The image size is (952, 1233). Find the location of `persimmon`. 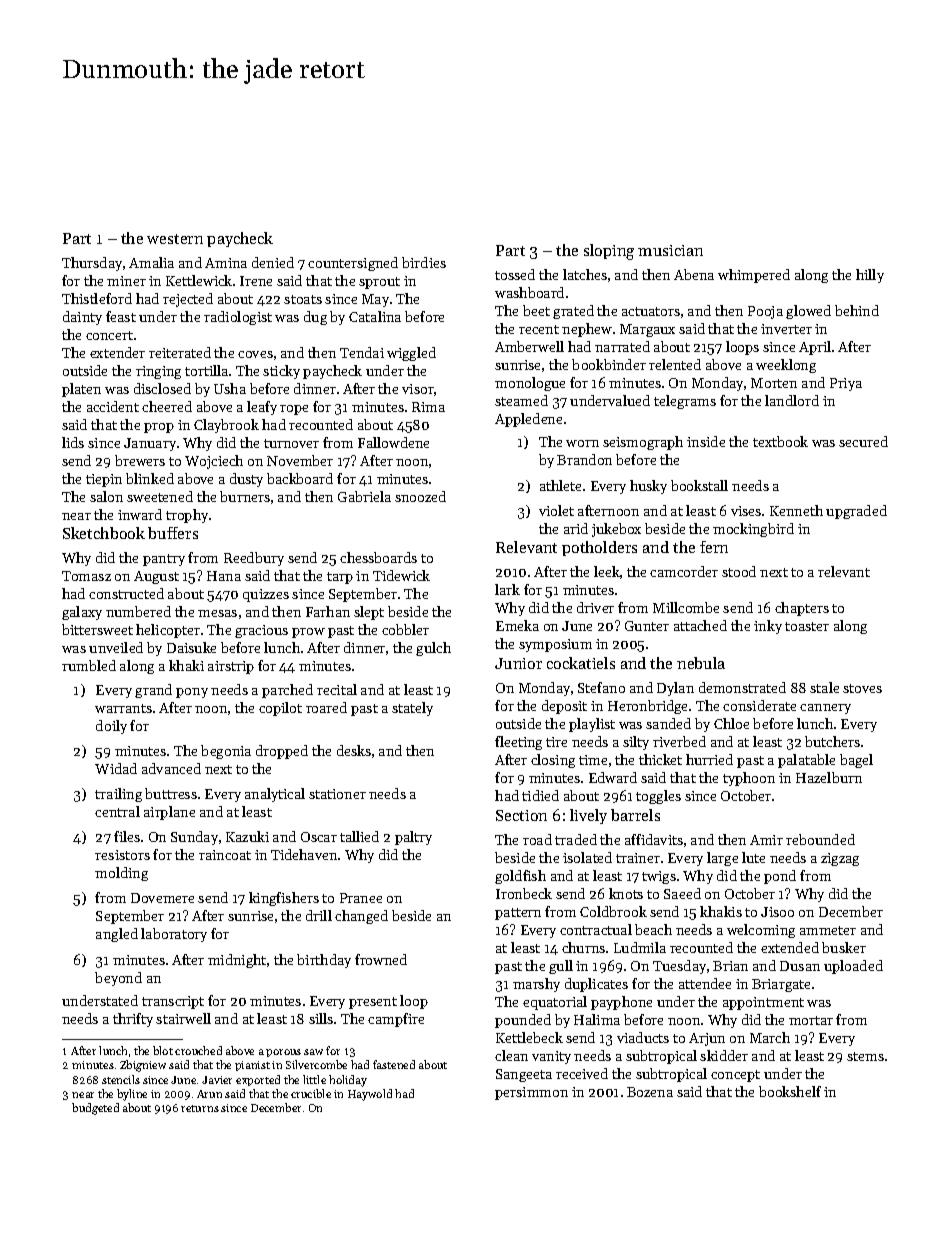

persimmon is located at coordinates (531, 1093).
